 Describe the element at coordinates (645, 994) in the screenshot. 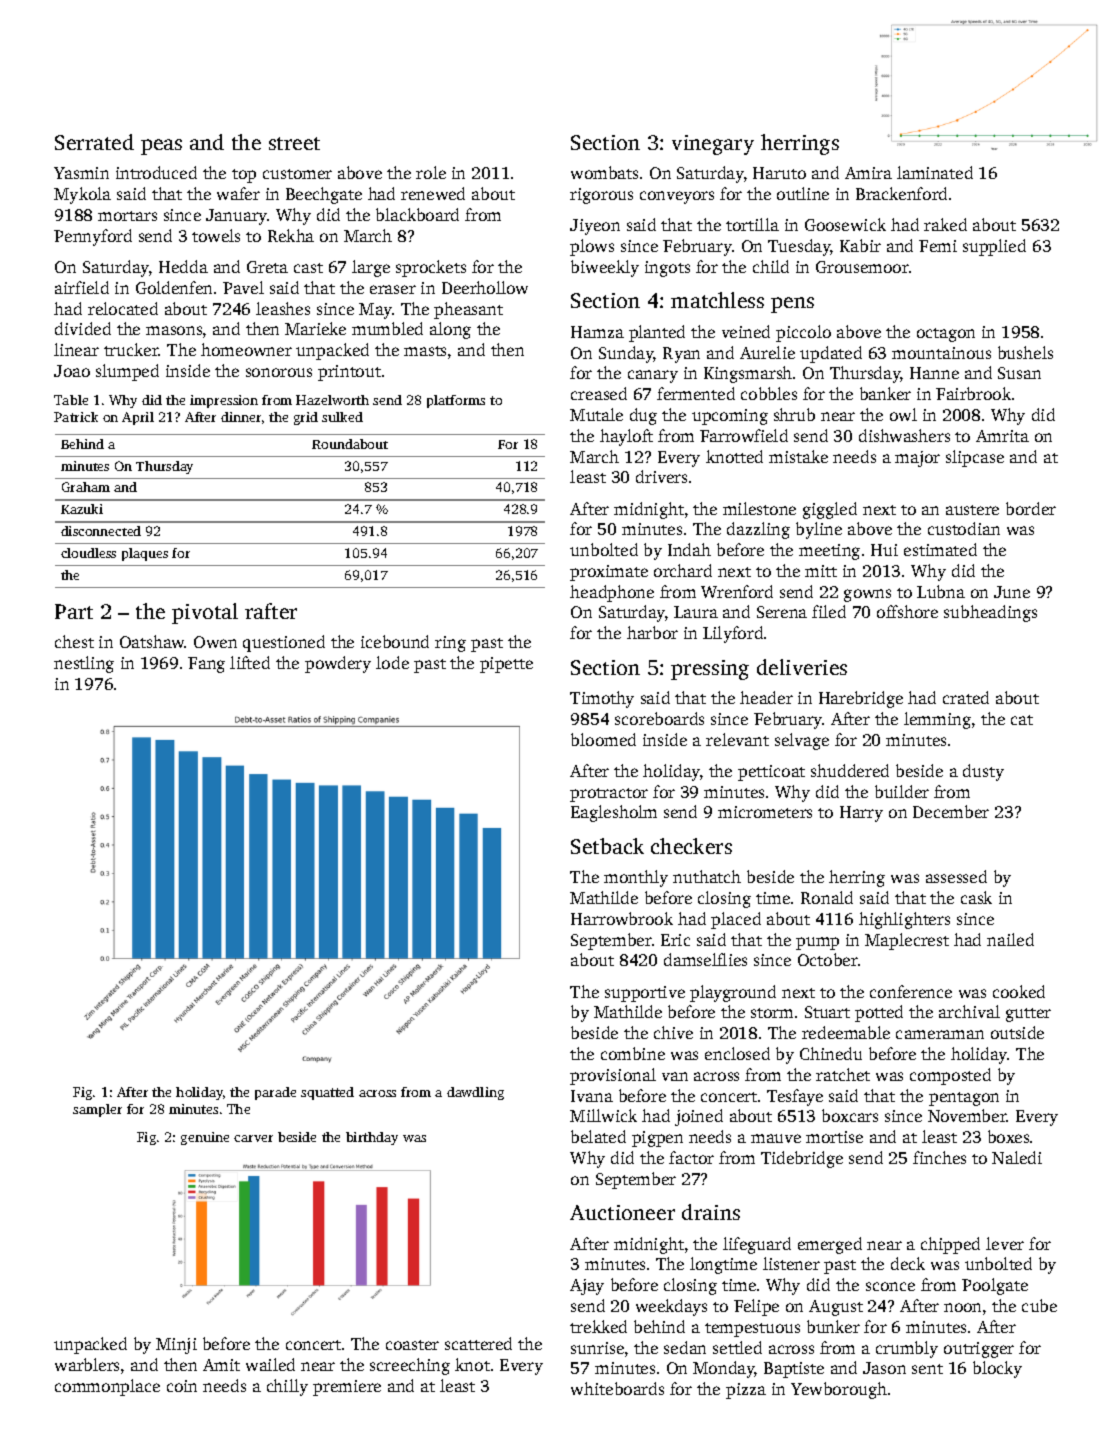

I see `supportive` at that location.
